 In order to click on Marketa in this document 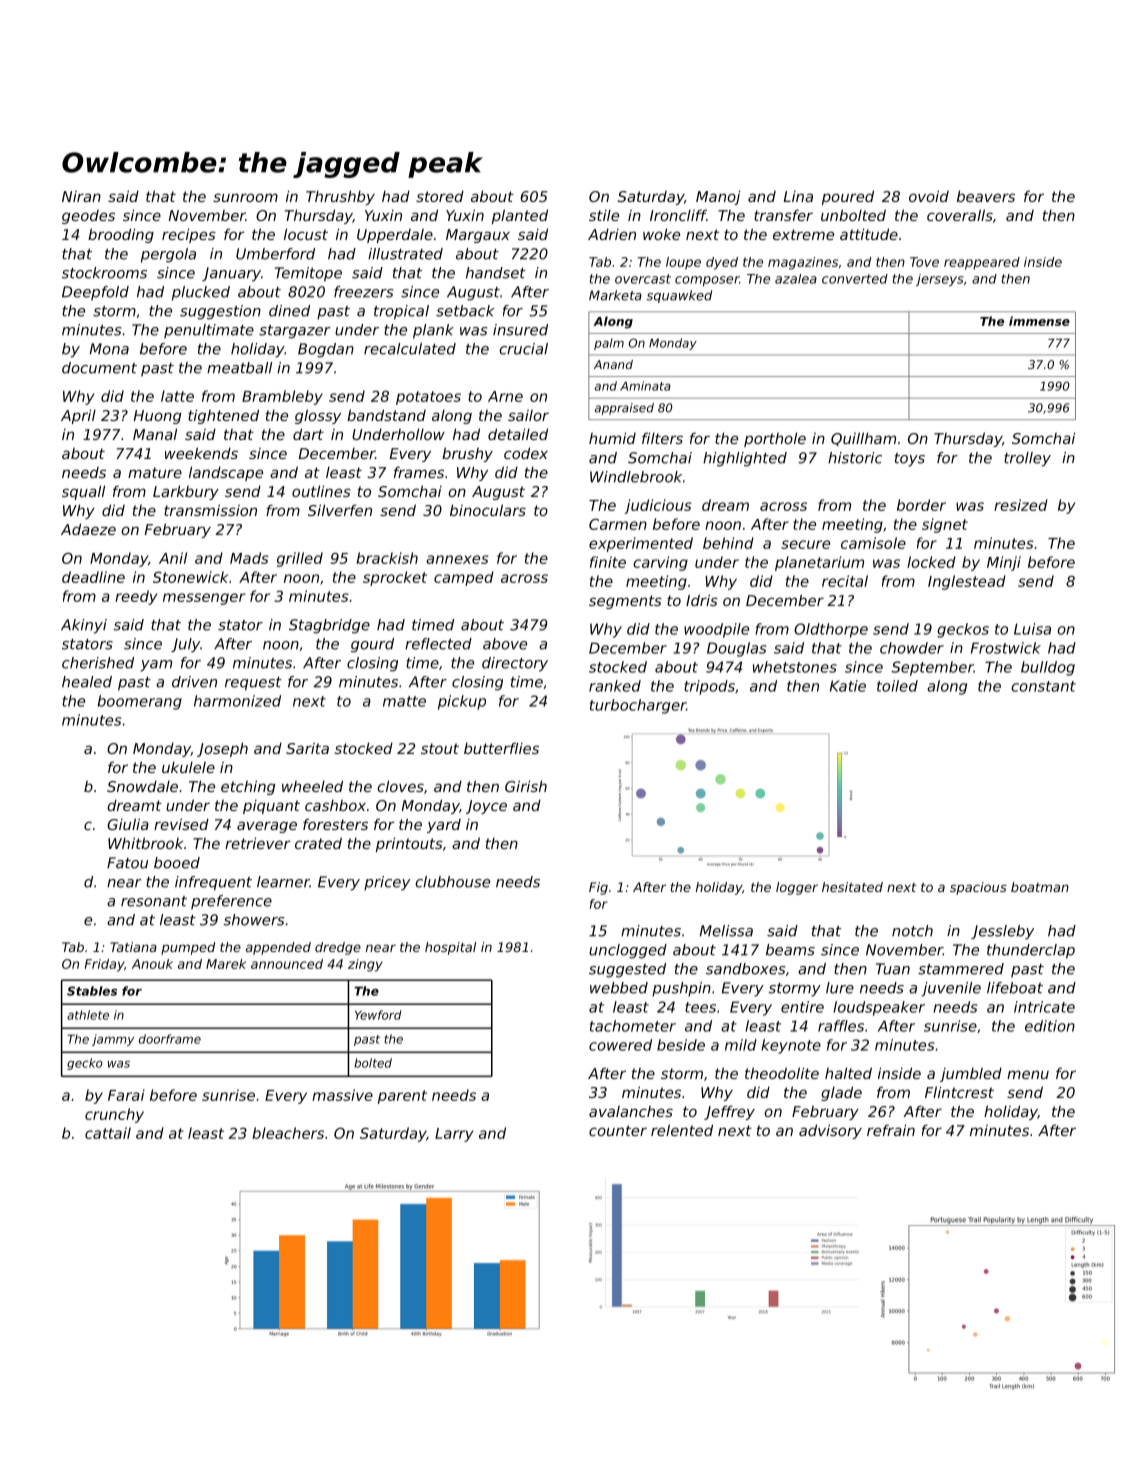, I will do `click(615, 295)`.
